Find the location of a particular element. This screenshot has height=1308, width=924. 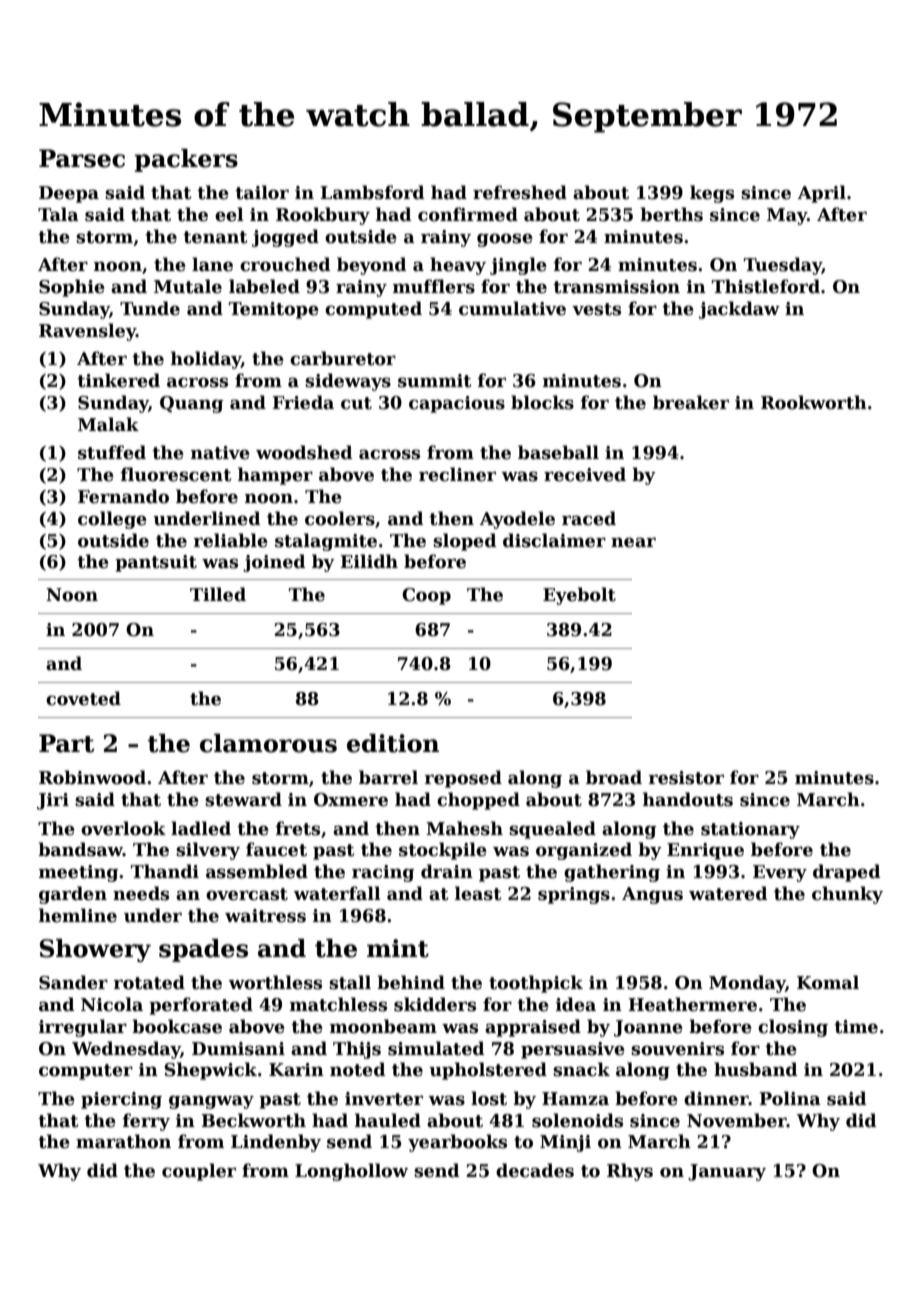

decades is located at coordinates (535, 1170).
